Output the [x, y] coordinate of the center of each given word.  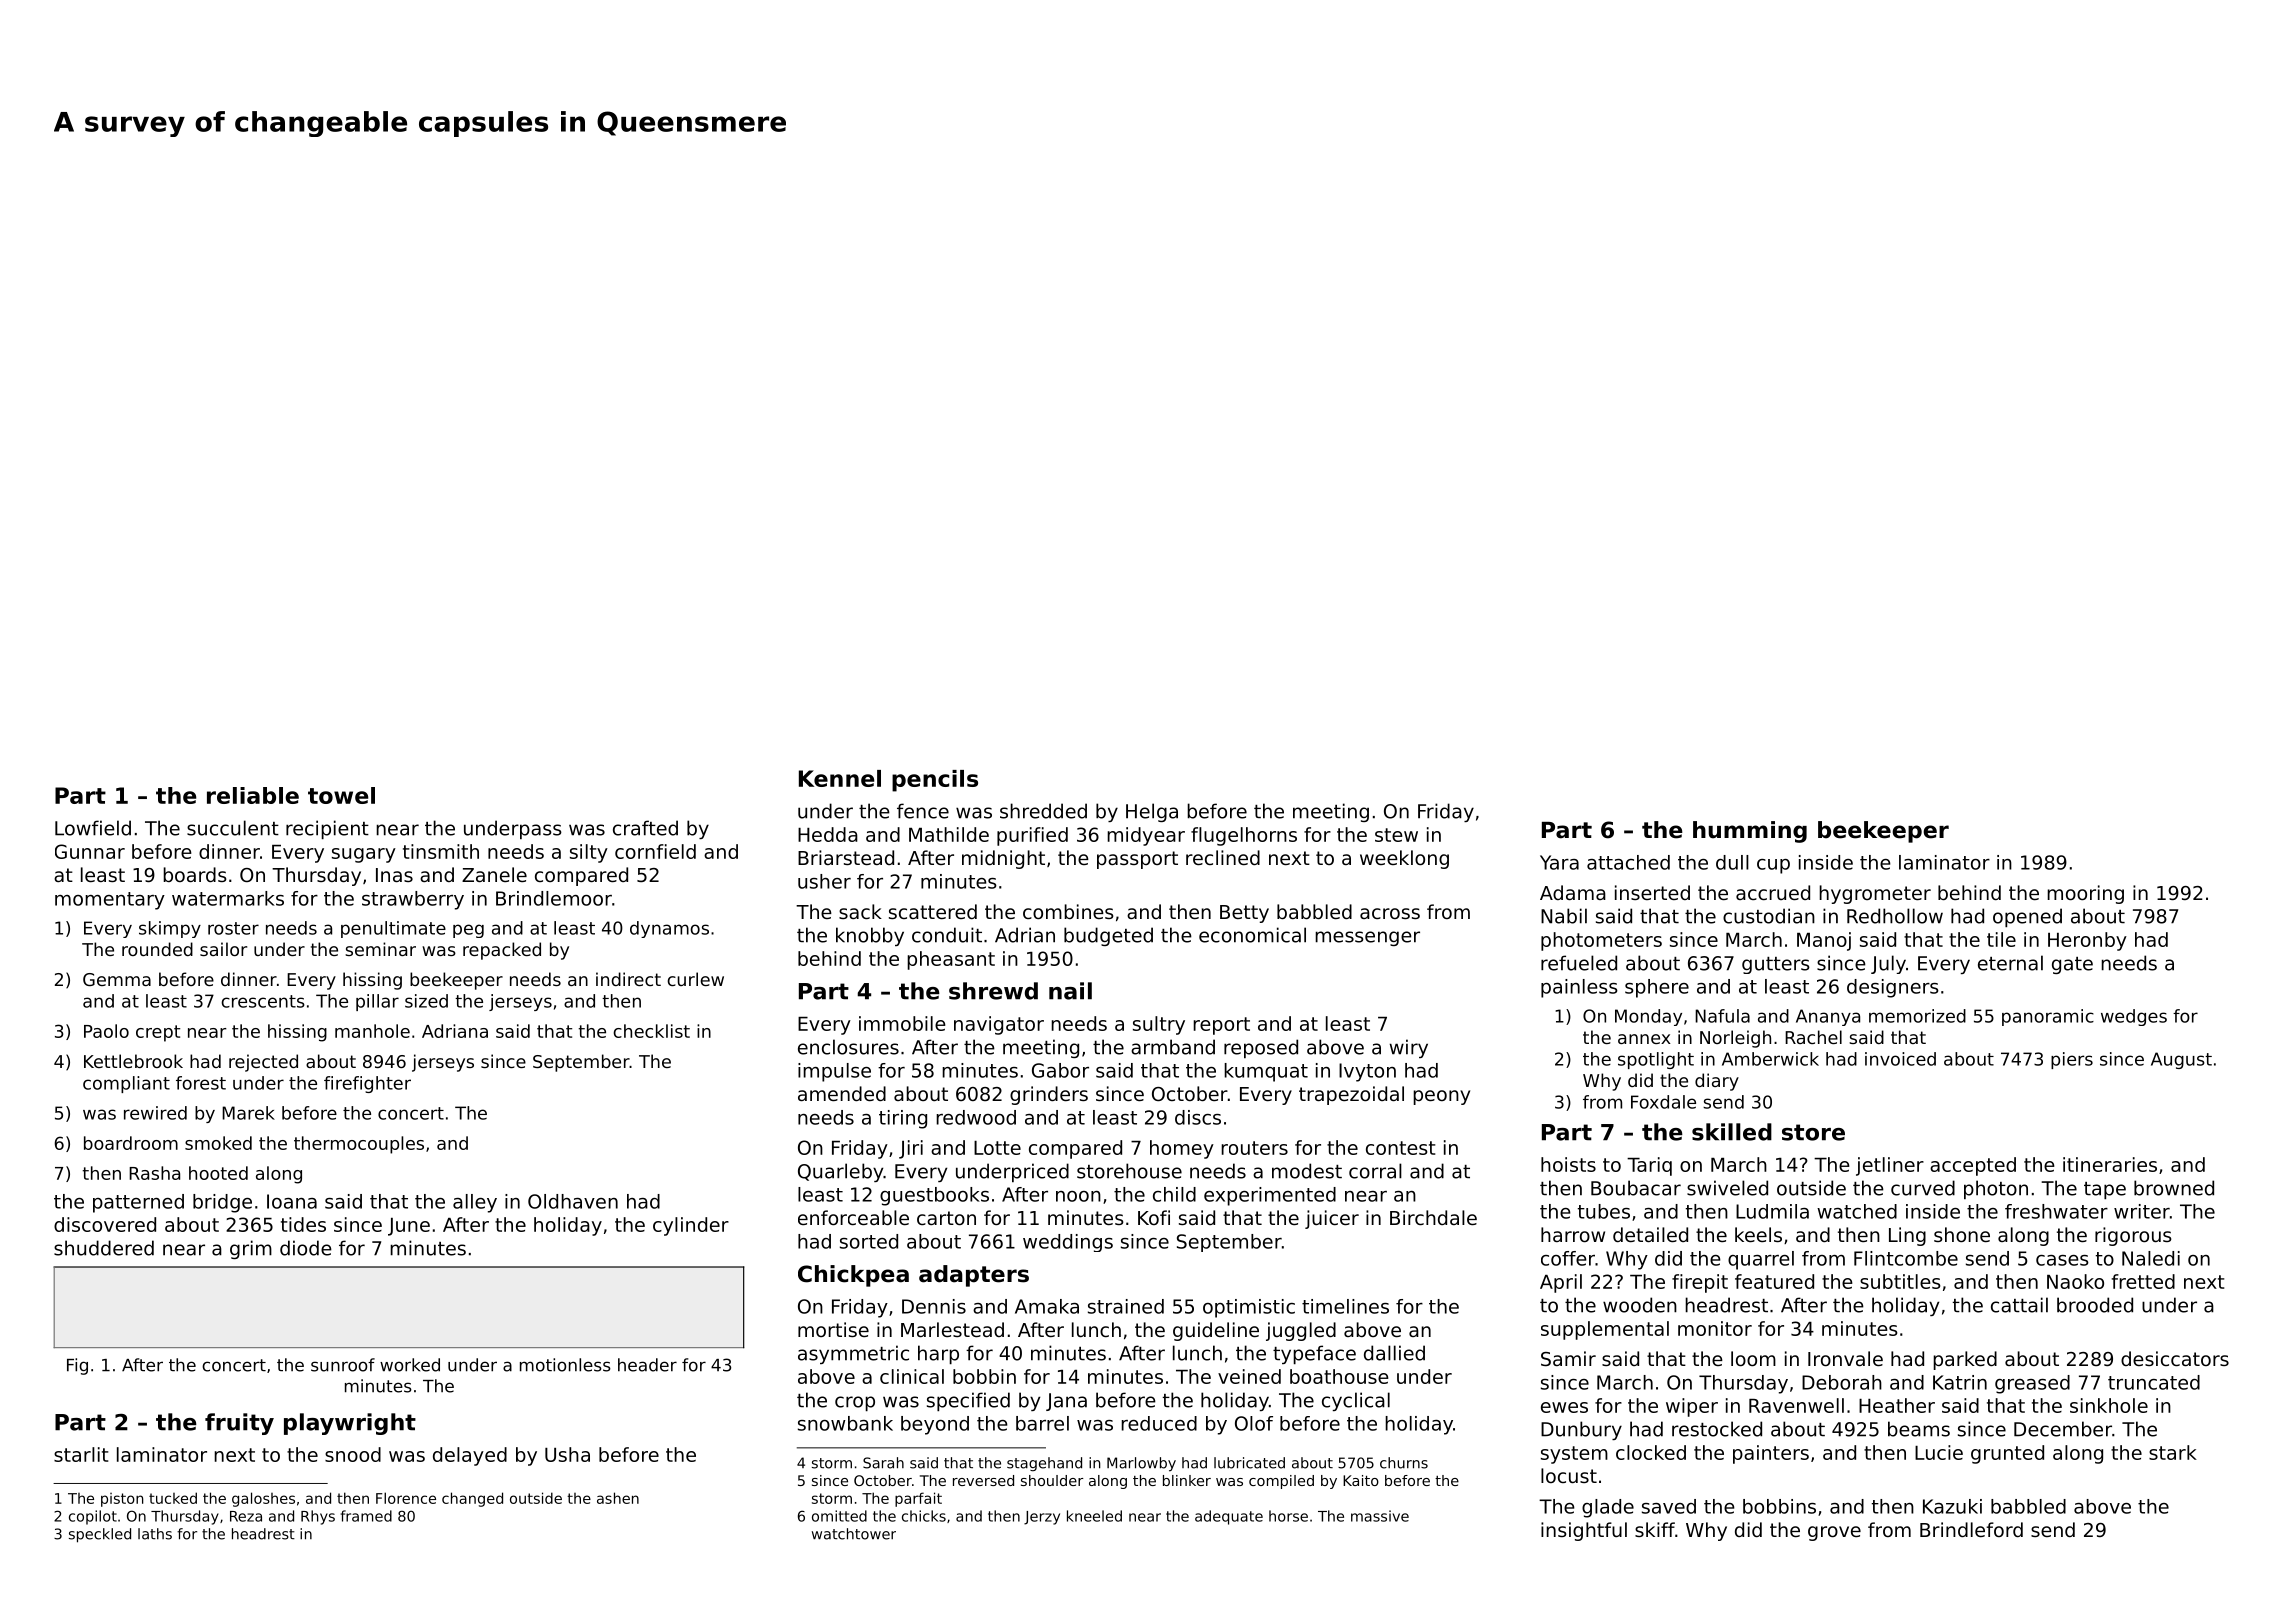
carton [946, 1218]
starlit [81, 1454]
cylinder [691, 1226]
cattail [2019, 1305]
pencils [935, 781]
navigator [999, 1025]
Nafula [1722, 1016]
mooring [2085, 894]
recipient [327, 829]
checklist [651, 1031]
